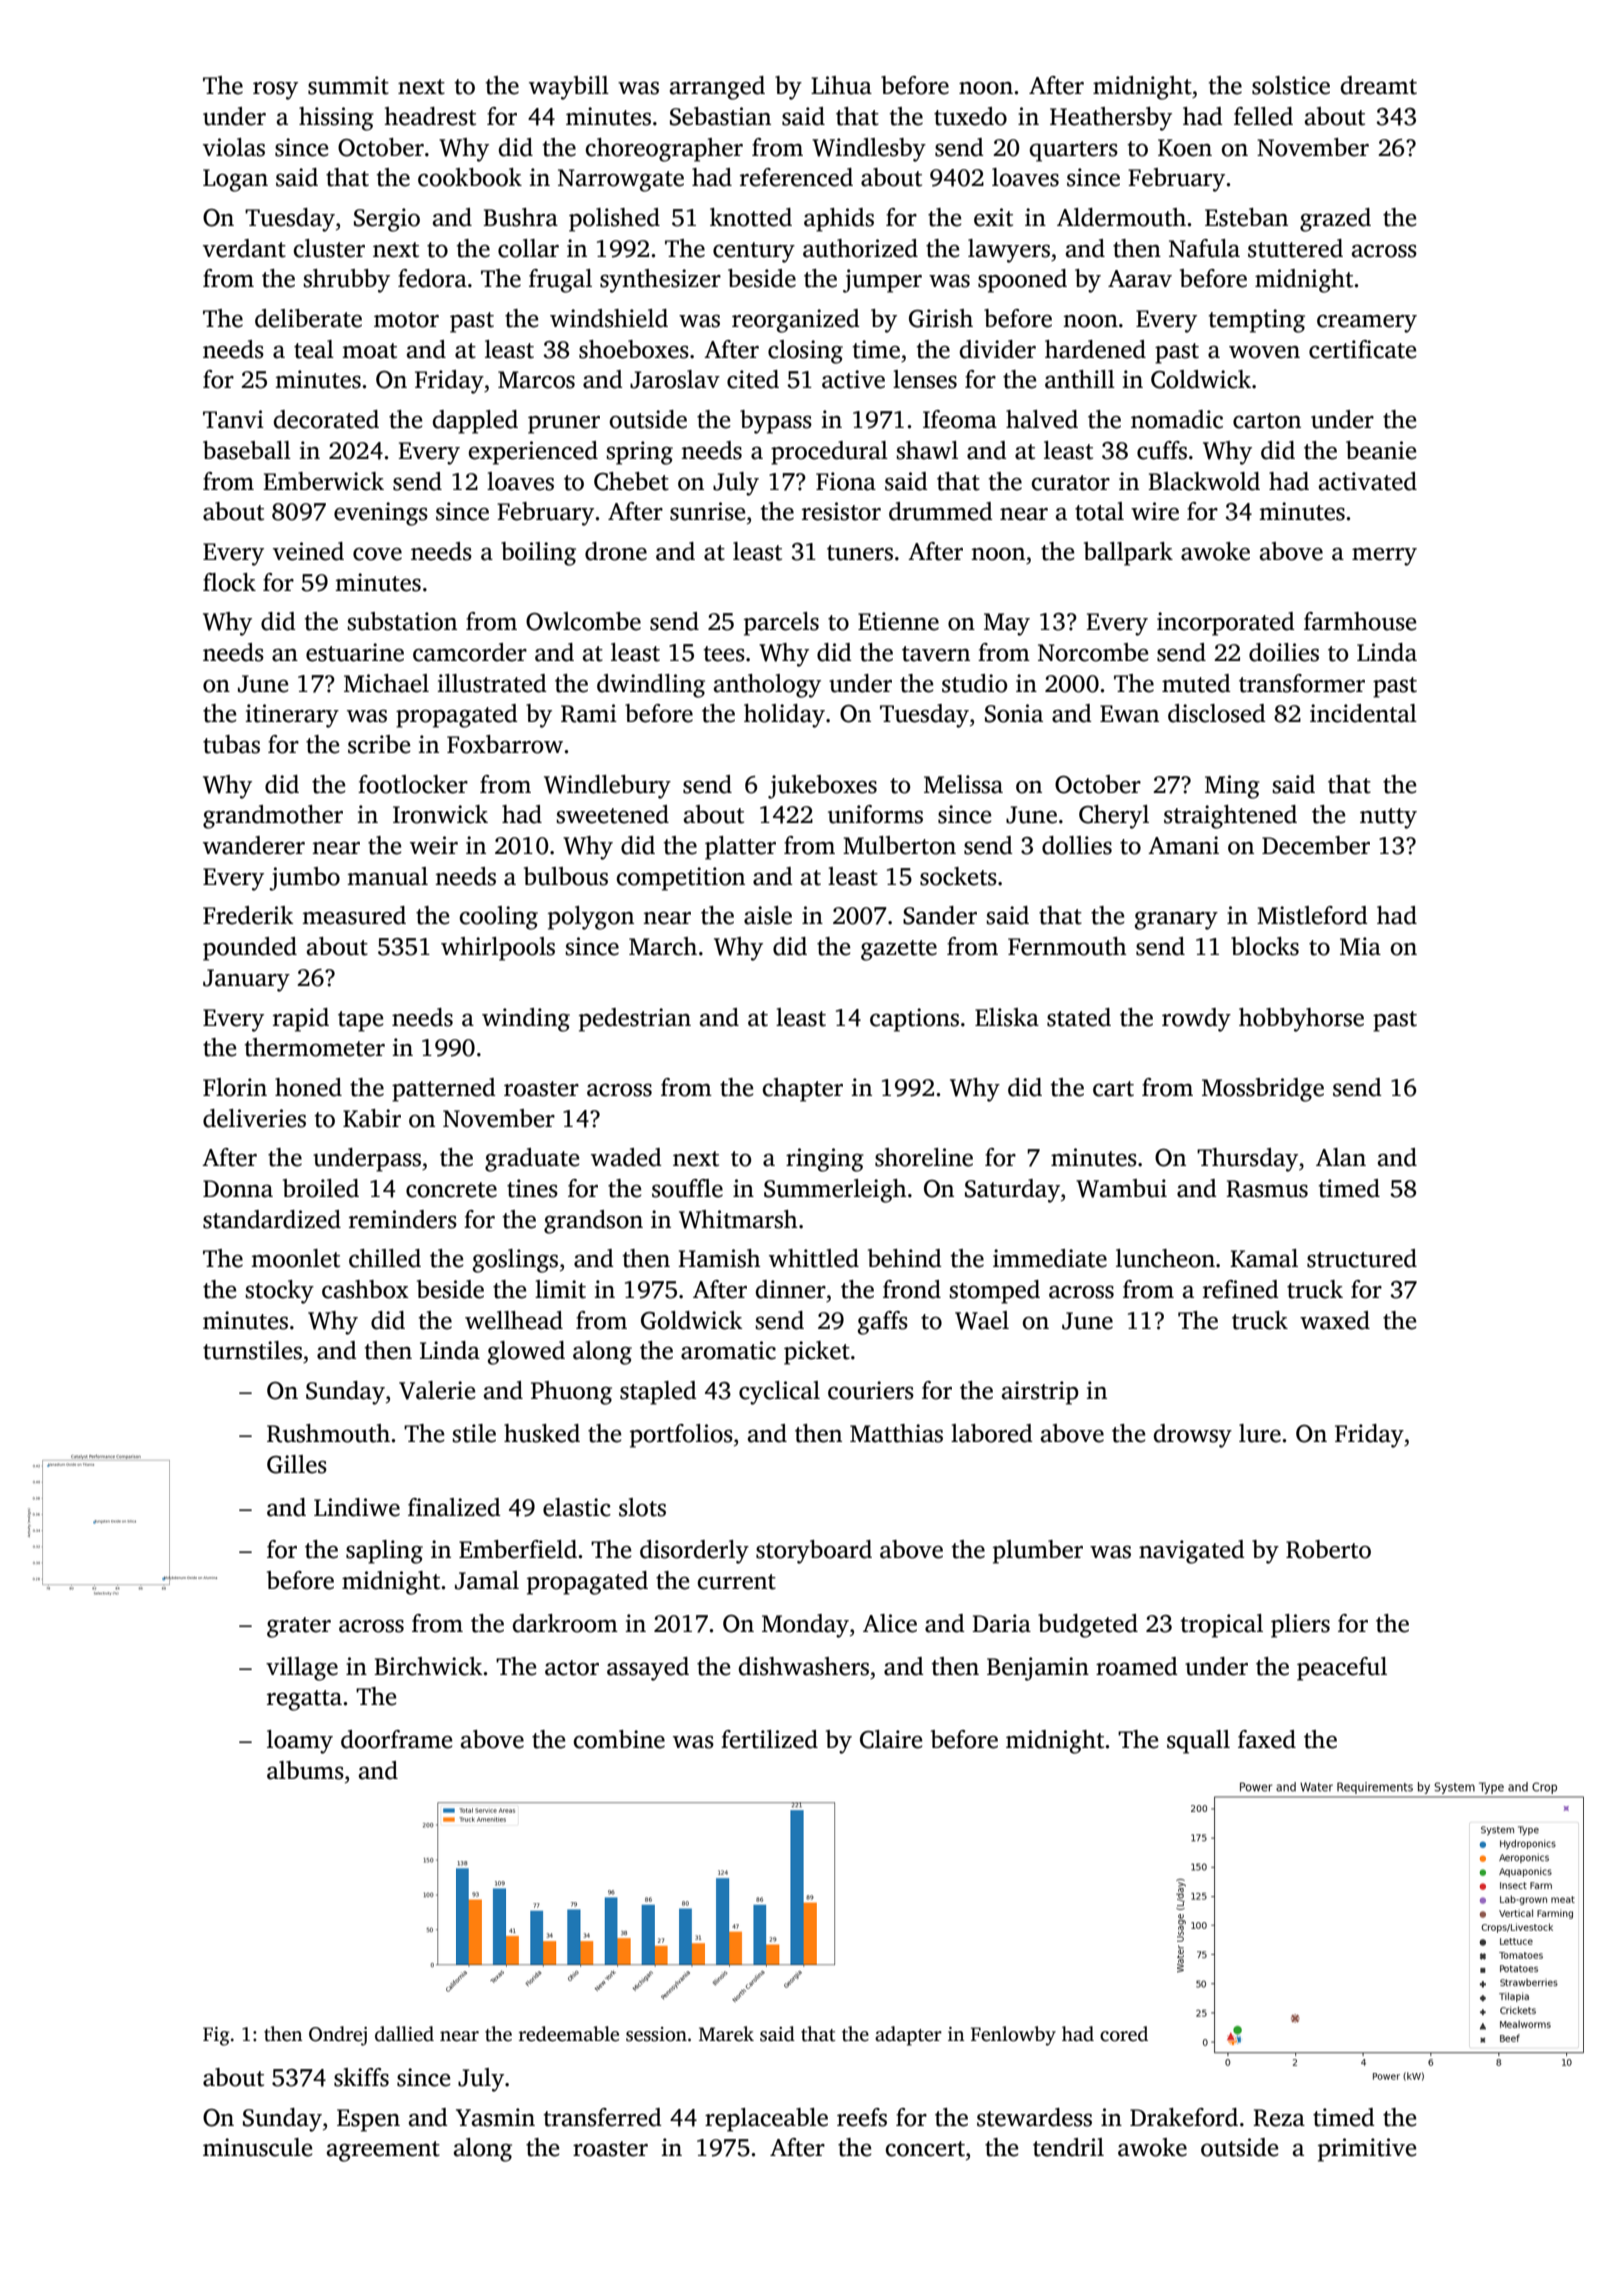 This image has width=1620, height=2292. I want to click on ringing, so click(825, 1160).
